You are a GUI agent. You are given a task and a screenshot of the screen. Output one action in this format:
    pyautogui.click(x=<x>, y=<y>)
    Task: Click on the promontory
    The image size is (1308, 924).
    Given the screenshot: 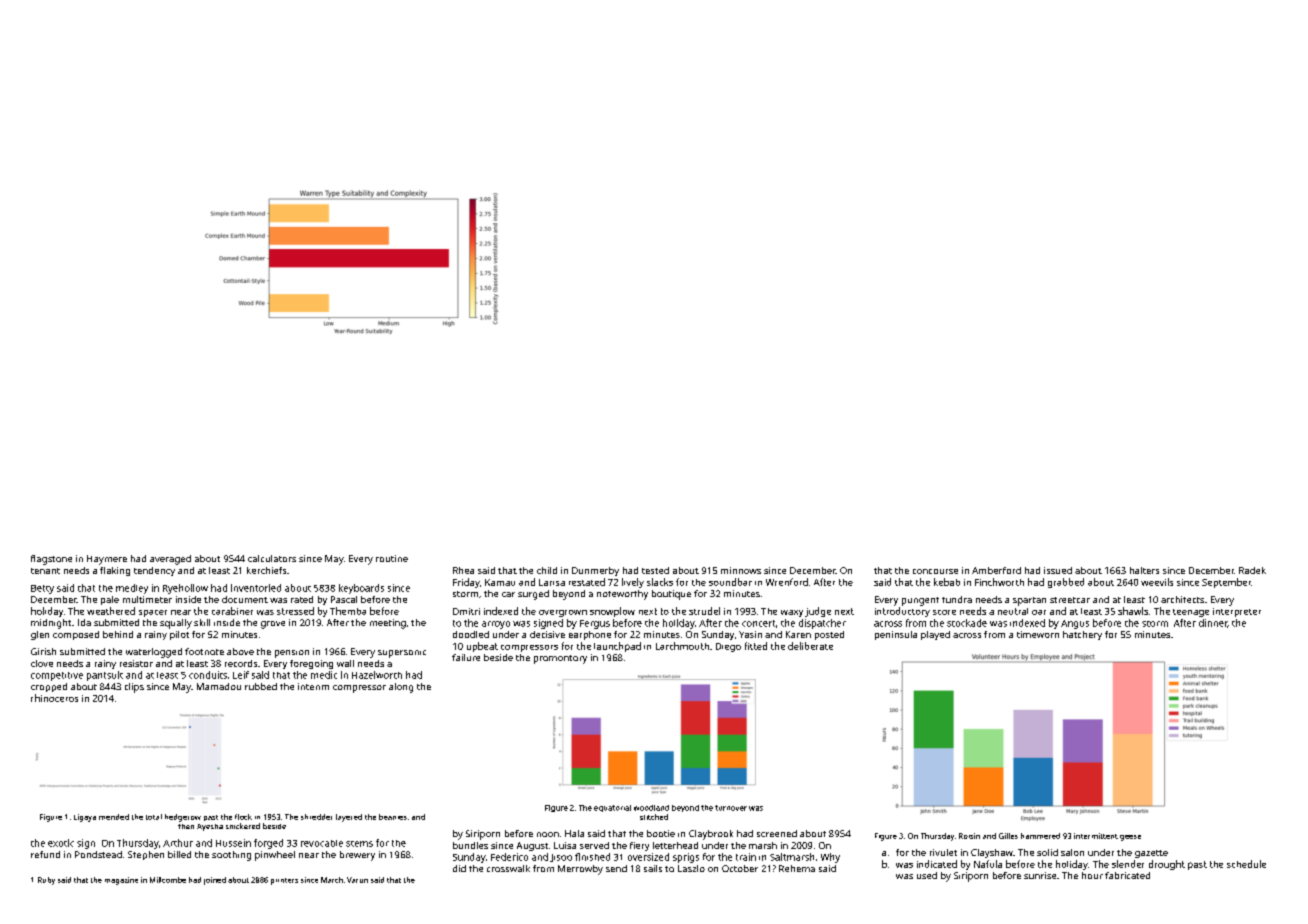 What is the action you would take?
    pyautogui.click(x=560, y=659)
